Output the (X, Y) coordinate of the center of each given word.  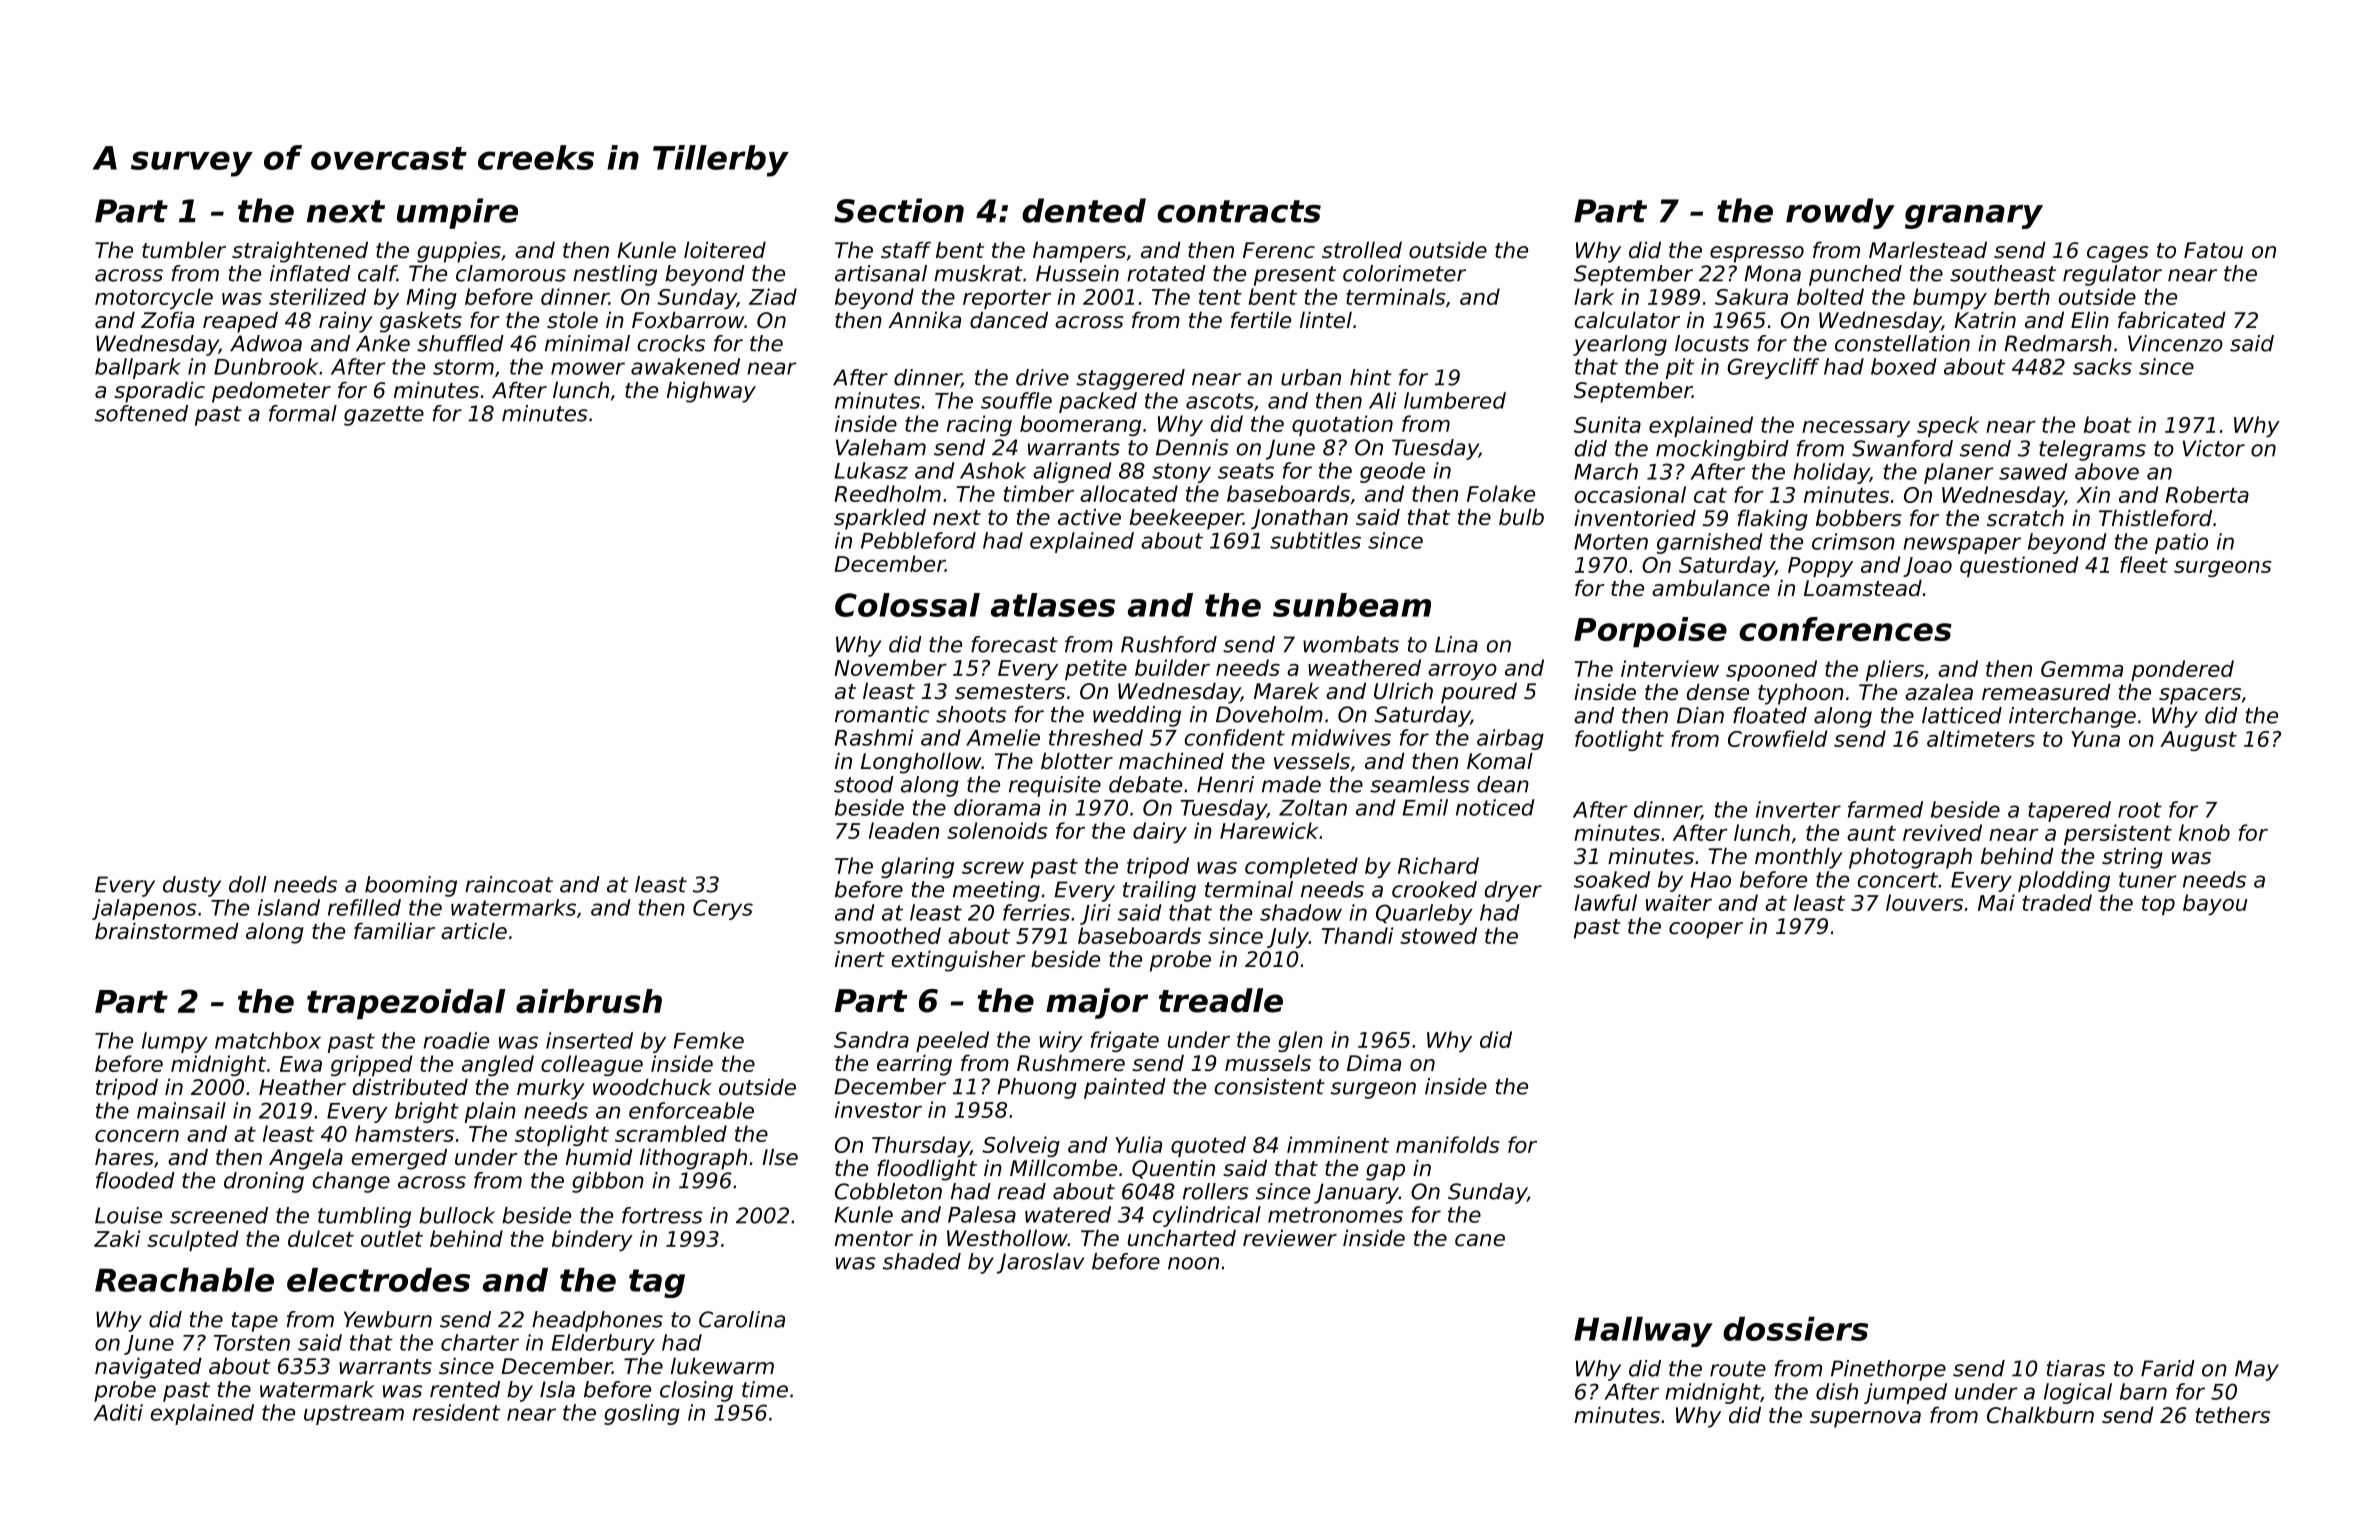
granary (1974, 217)
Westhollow (1007, 1238)
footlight (1619, 740)
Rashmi (874, 737)
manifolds (1448, 1144)
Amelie (1003, 737)
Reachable (184, 1280)
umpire (457, 213)
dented (1084, 210)
